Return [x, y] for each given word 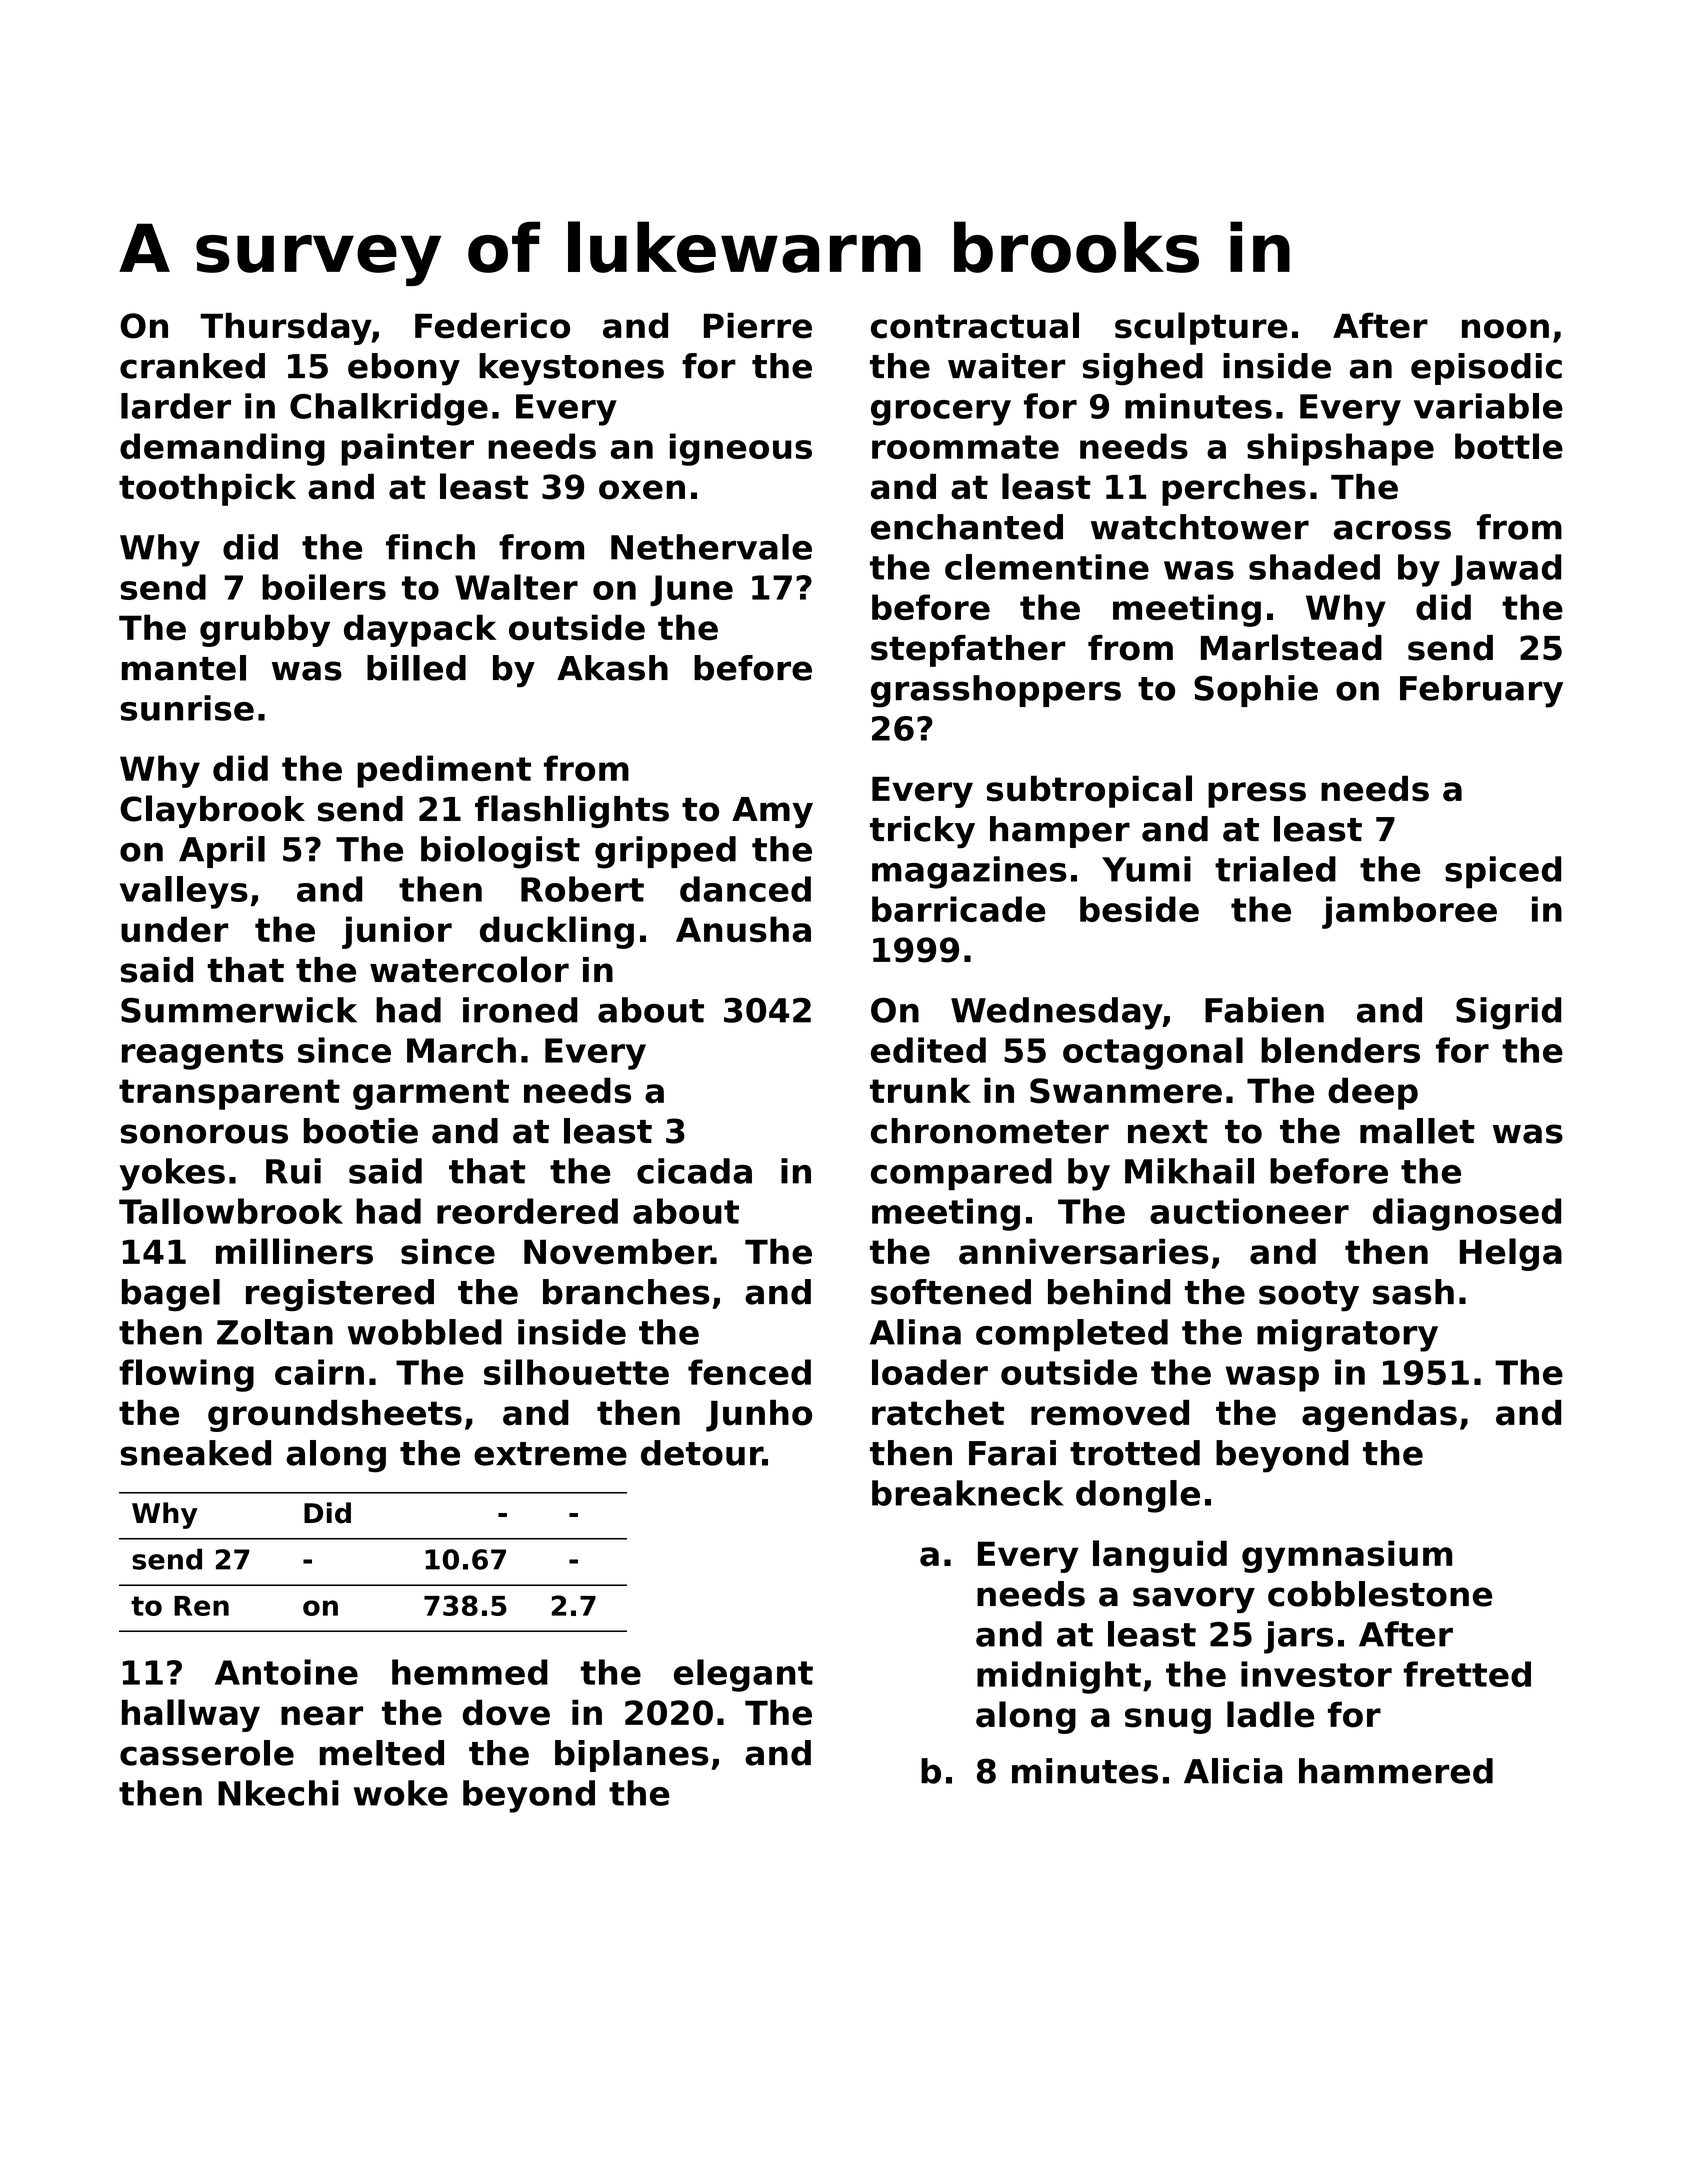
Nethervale [711, 547]
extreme [550, 1454]
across [1392, 530]
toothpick [207, 490]
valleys [184, 892]
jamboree [1409, 912]
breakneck [968, 1493]
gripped [665, 852]
